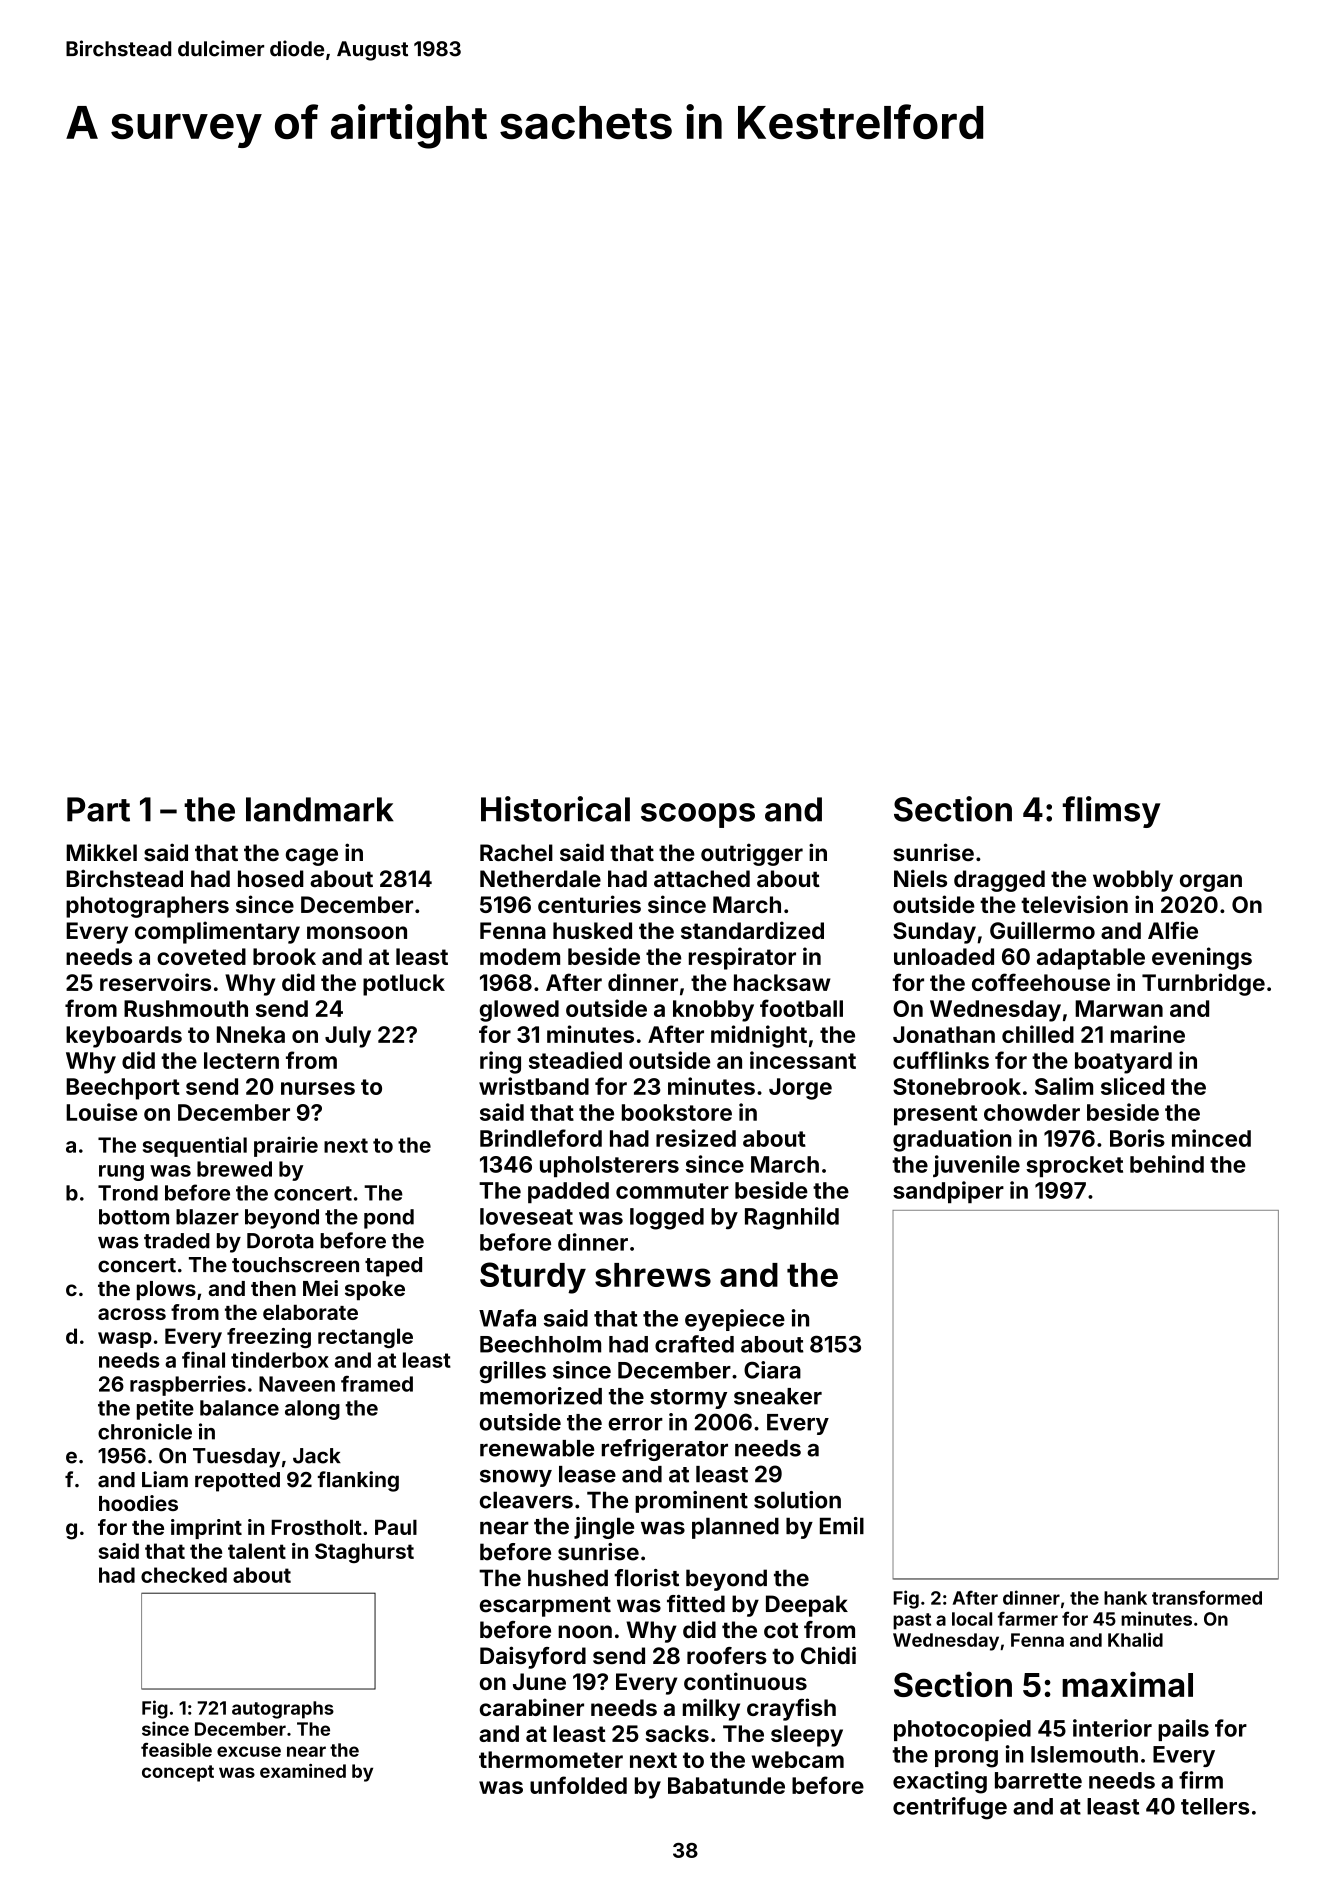  I want to click on examined, so click(303, 1770).
